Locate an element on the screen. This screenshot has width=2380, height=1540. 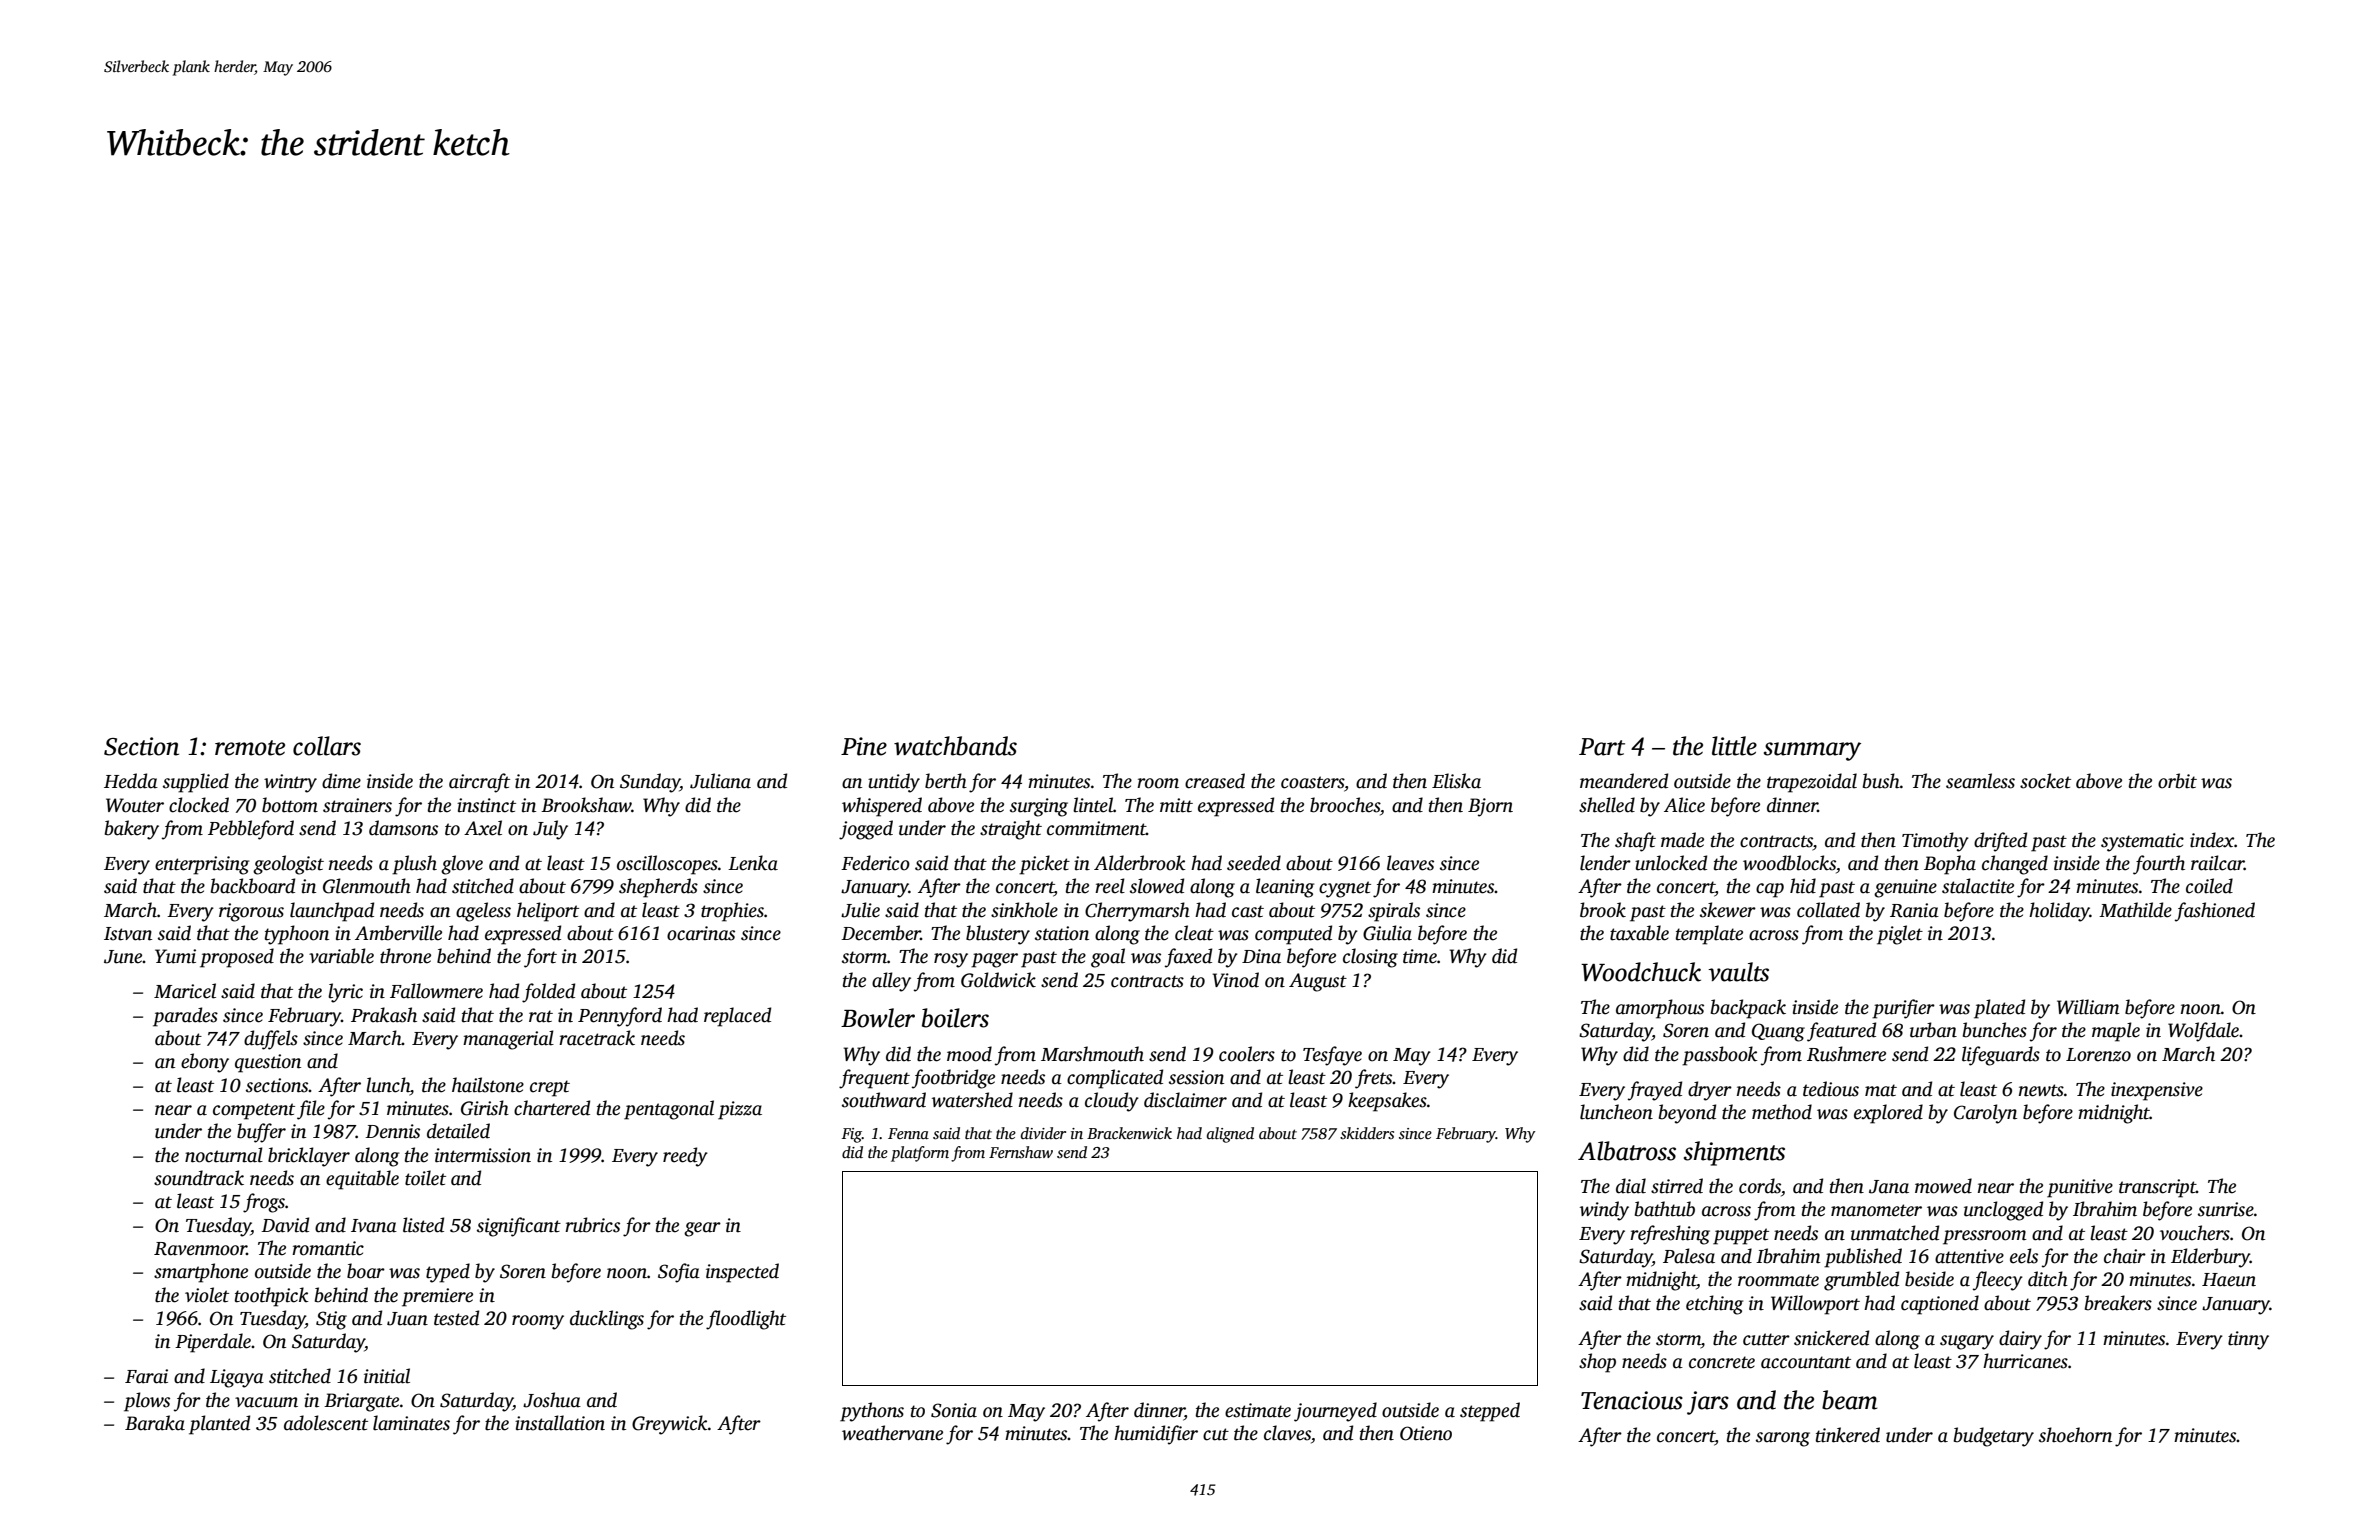
Pine is located at coordinates (864, 746).
